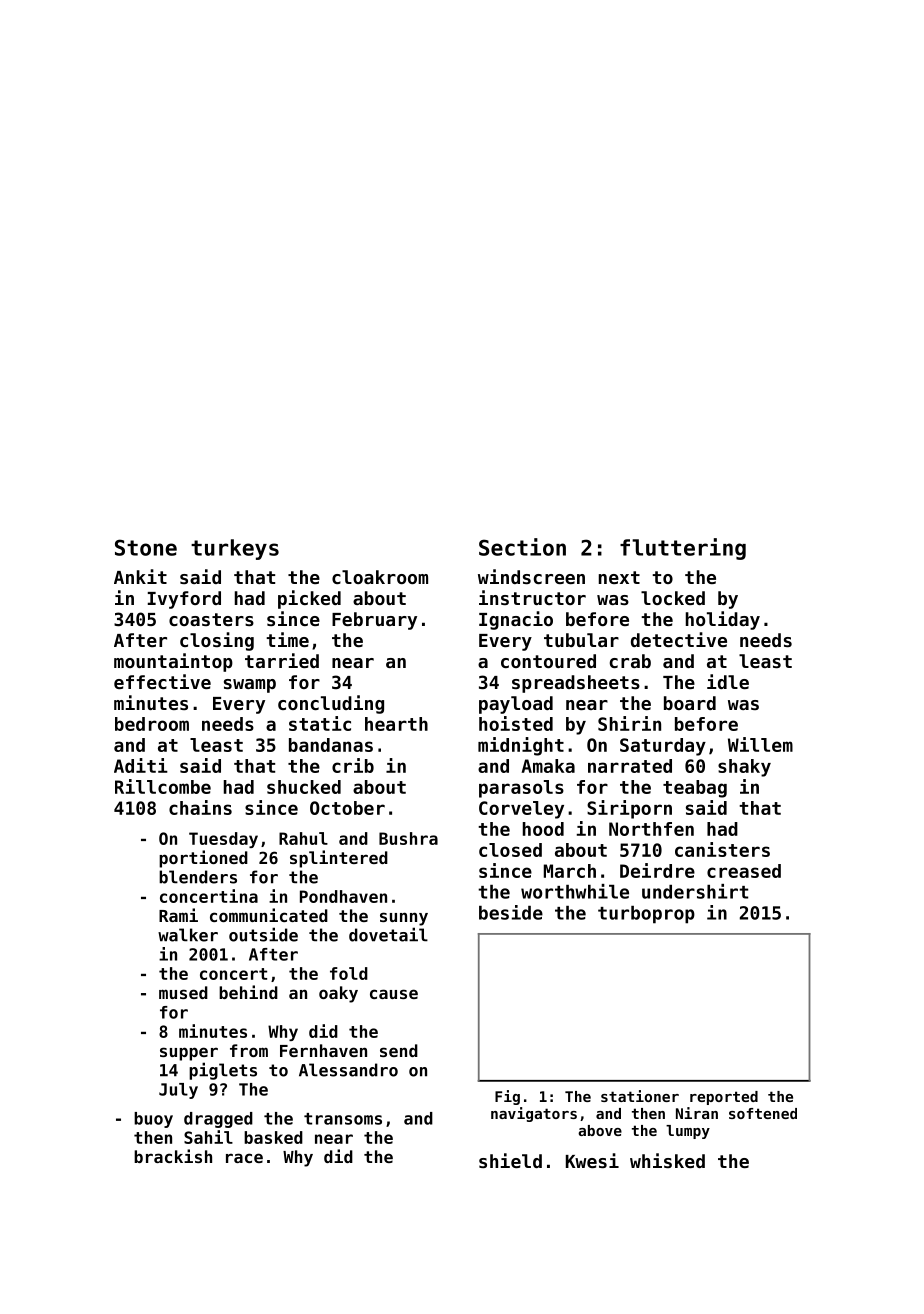  I want to click on Rami, so click(178, 915).
